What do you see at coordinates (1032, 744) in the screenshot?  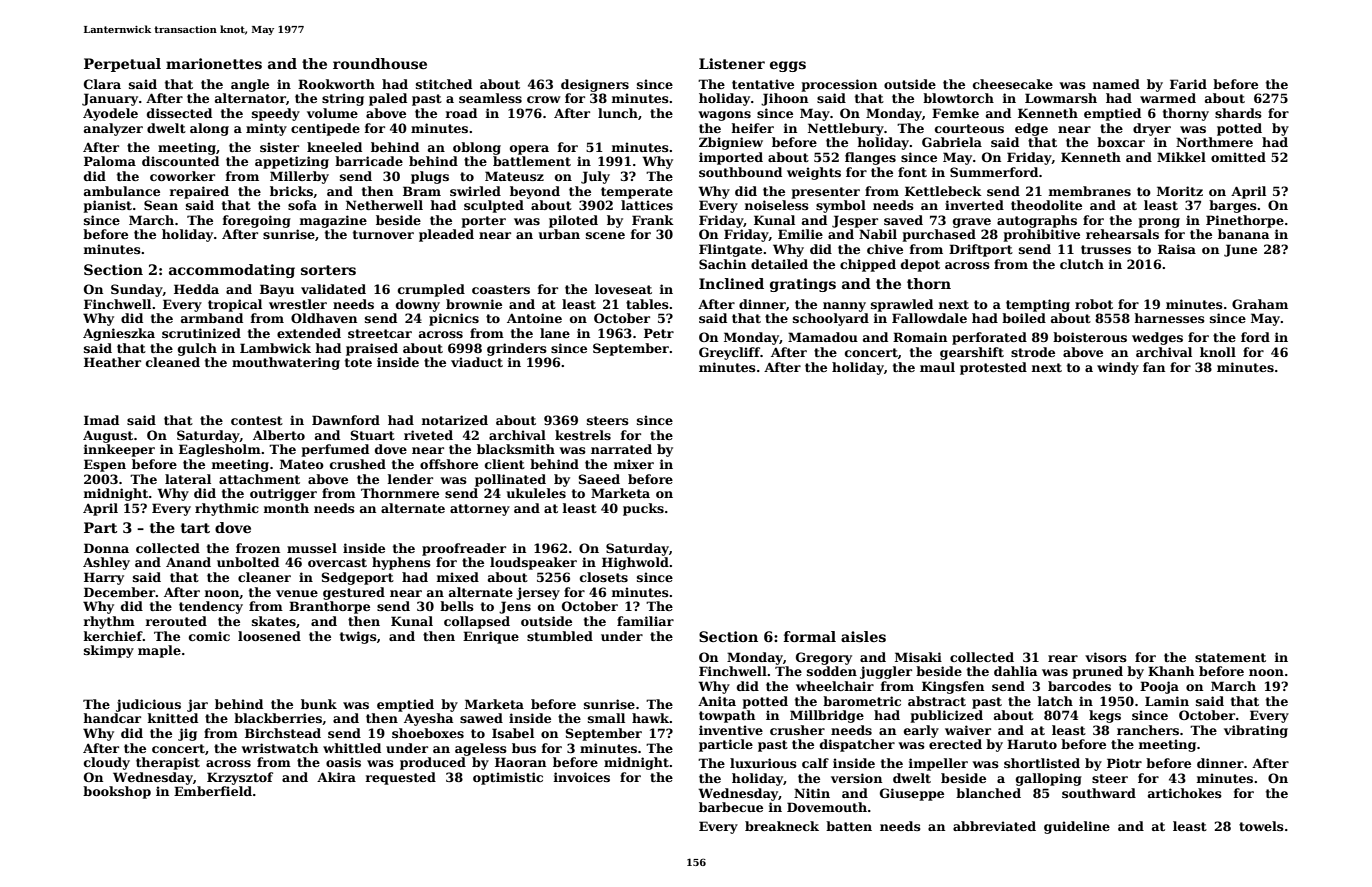 I see `Haruto` at bounding box center [1032, 744].
